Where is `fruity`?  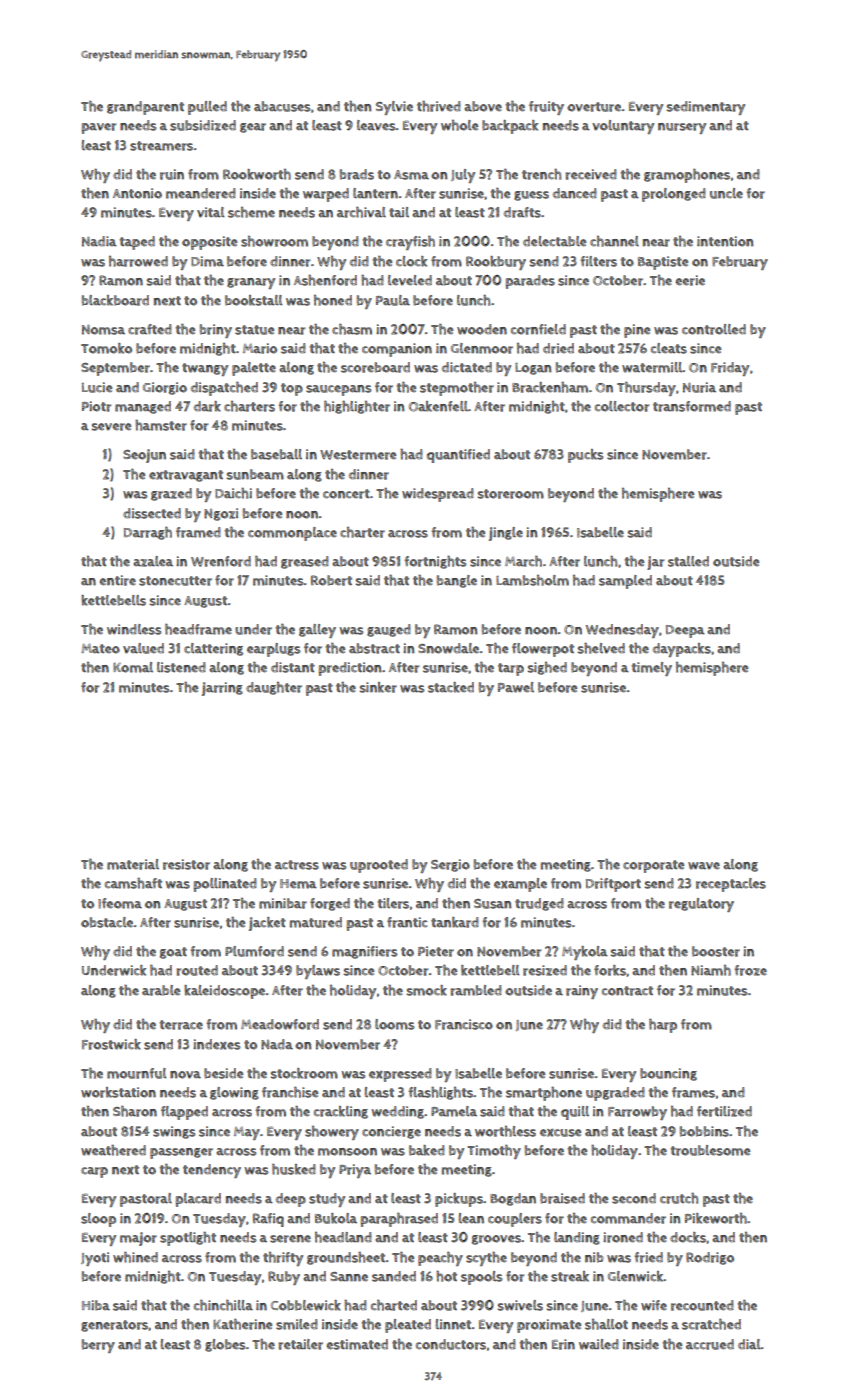
fruity is located at coordinates (546, 108).
